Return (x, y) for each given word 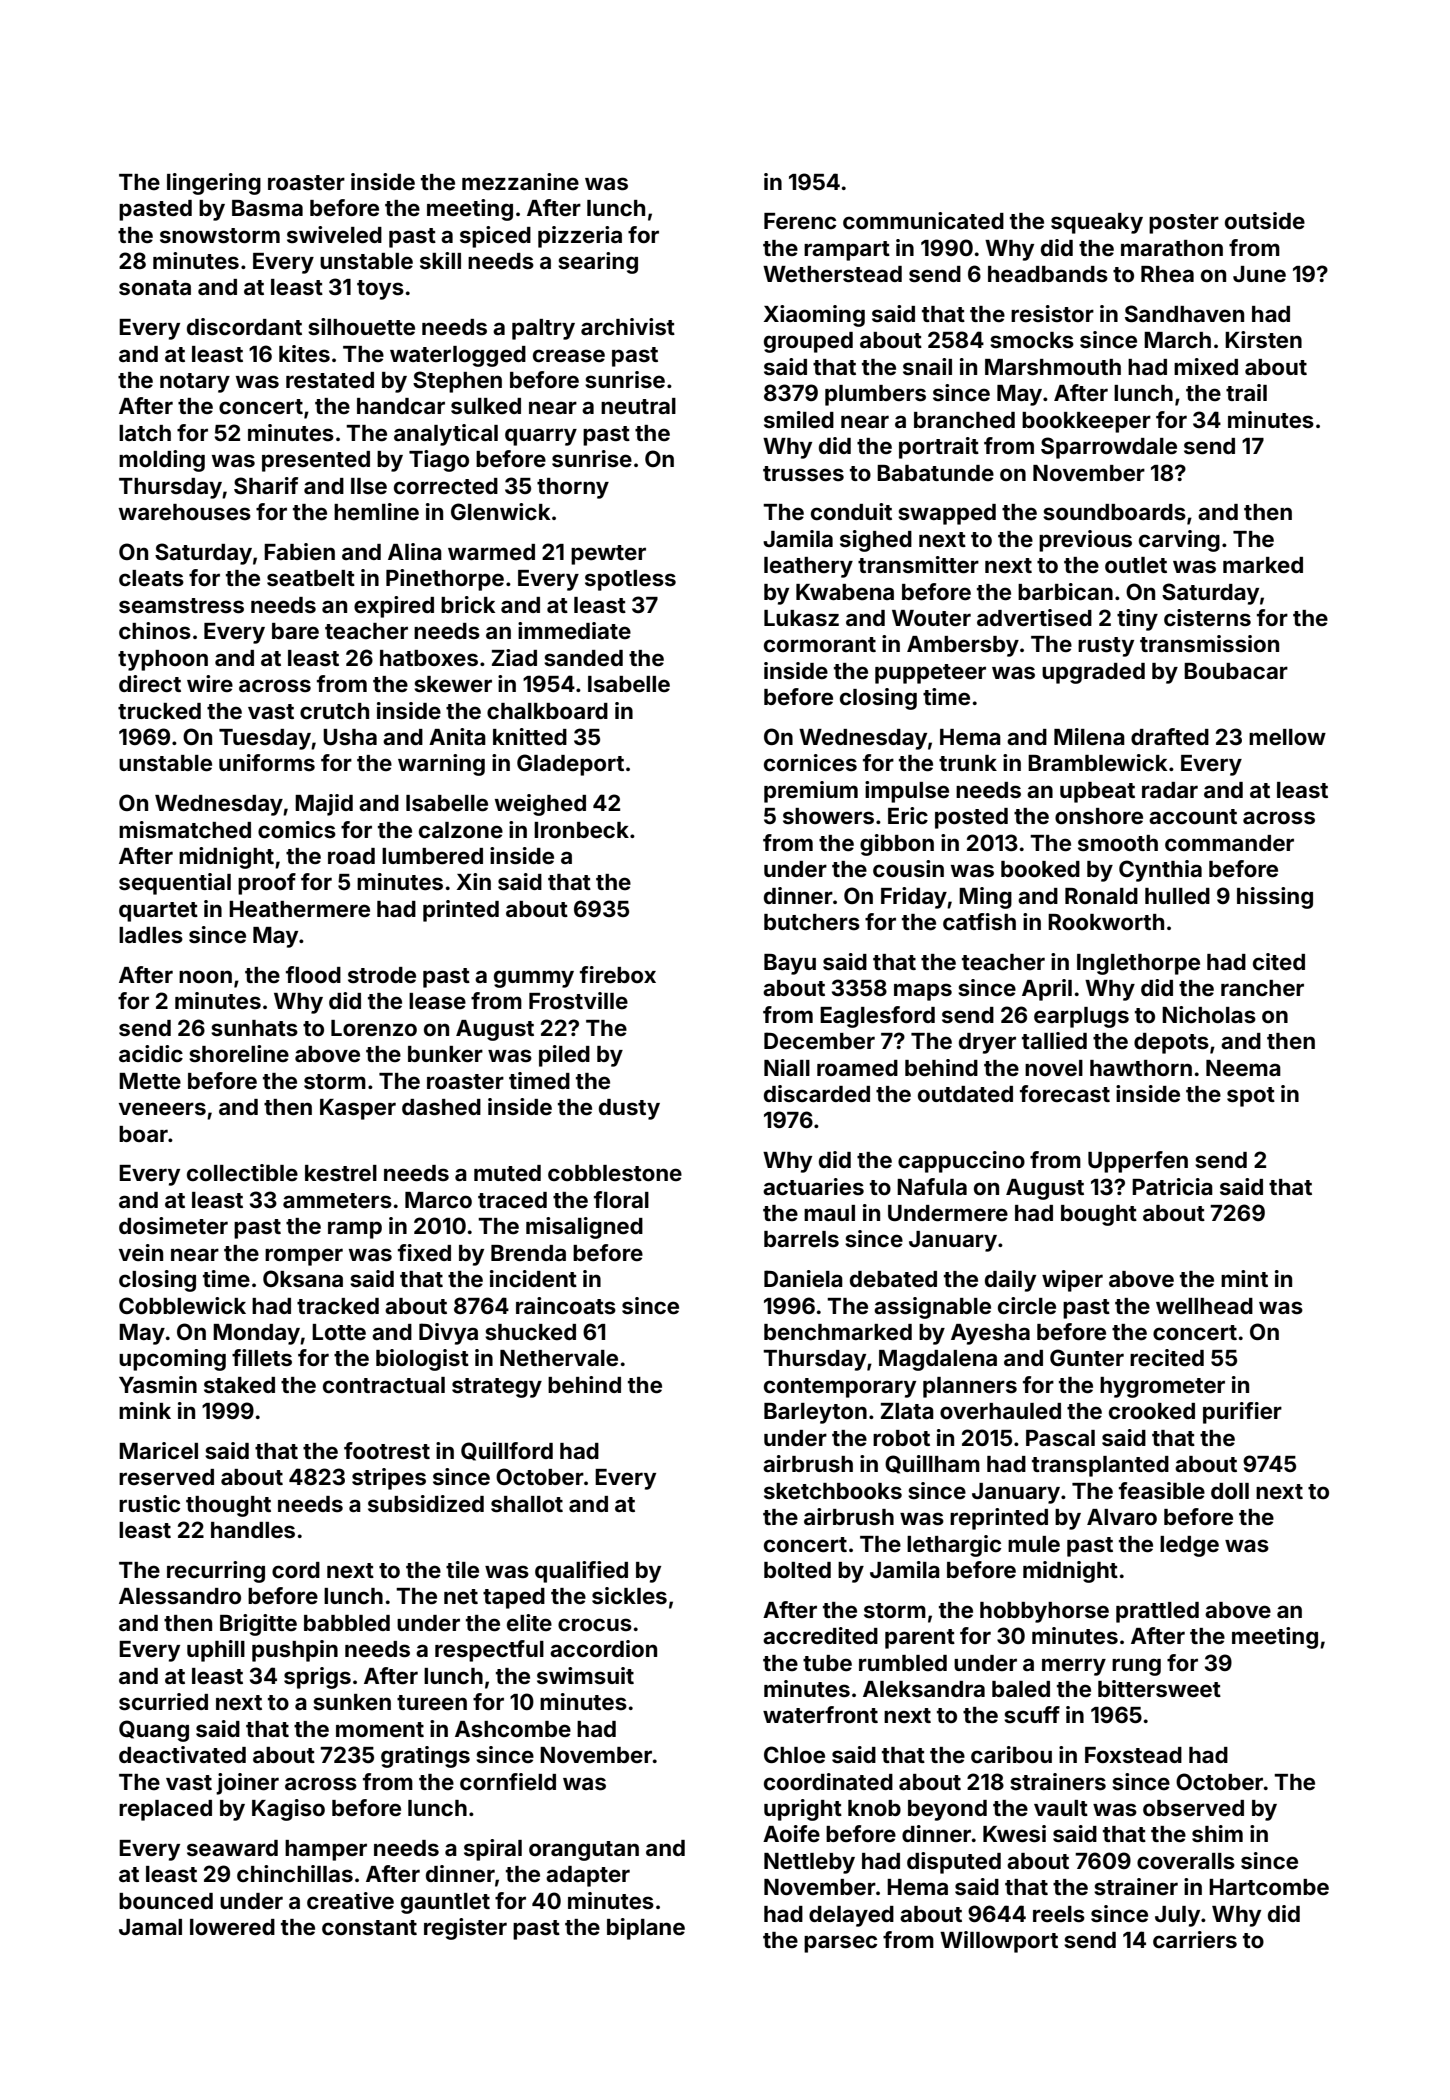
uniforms (267, 762)
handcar (401, 406)
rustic (149, 1504)
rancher (1262, 988)
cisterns (1207, 618)
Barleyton (815, 1413)
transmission (1209, 644)
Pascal (1060, 1438)
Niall (787, 1067)
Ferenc (800, 221)
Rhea (1167, 274)
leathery (808, 567)
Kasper (358, 1109)
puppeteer (930, 674)
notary (195, 383)
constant (369, 1927)
